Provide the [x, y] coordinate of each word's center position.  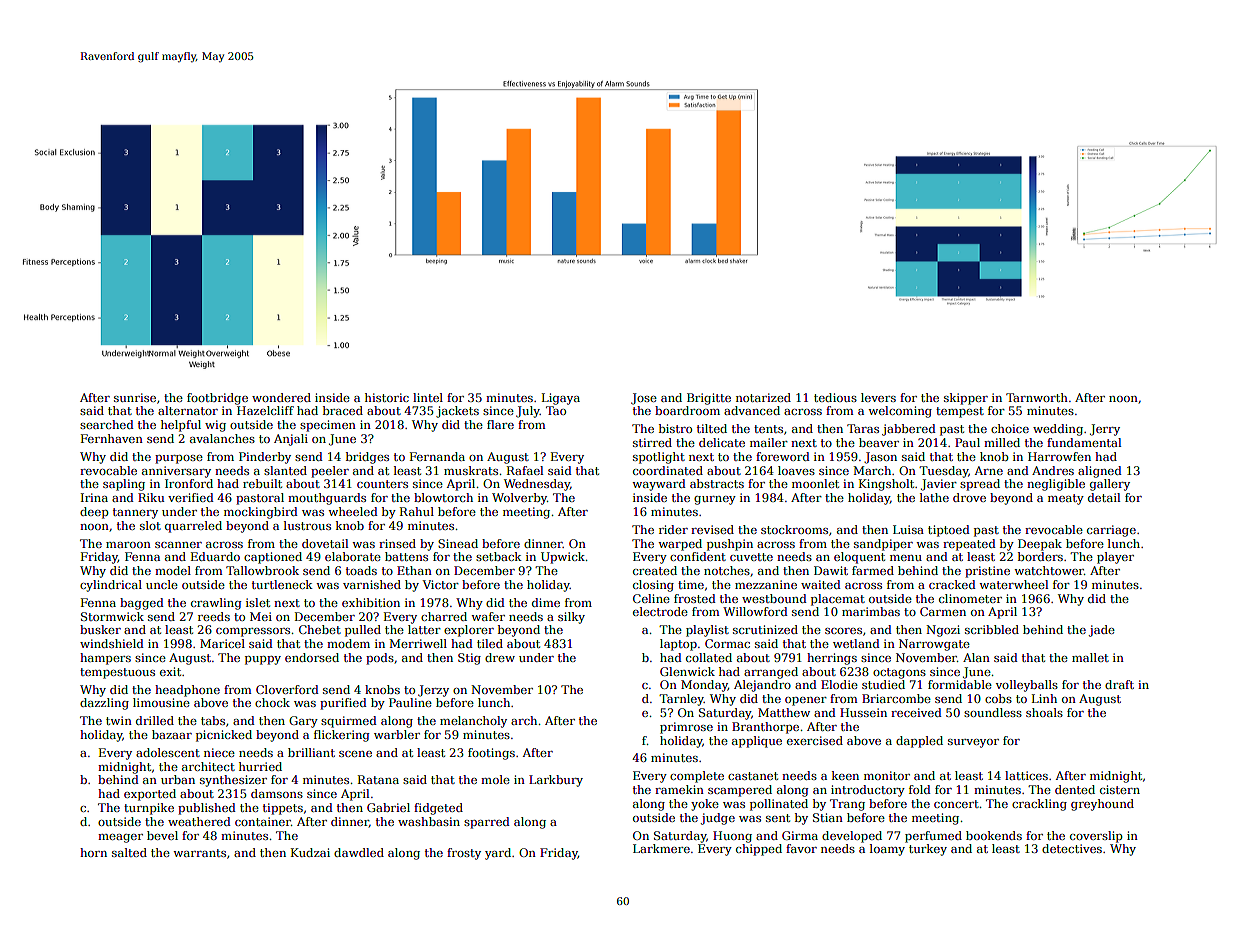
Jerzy [433, 691]
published [207, 809]
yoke [705, 805]
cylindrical [111, 586]
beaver [879, 442]
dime [546, 602]
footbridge [217, 399]
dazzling [104, 704]
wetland [856, 643]
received [916, 712]
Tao [556, 410]
